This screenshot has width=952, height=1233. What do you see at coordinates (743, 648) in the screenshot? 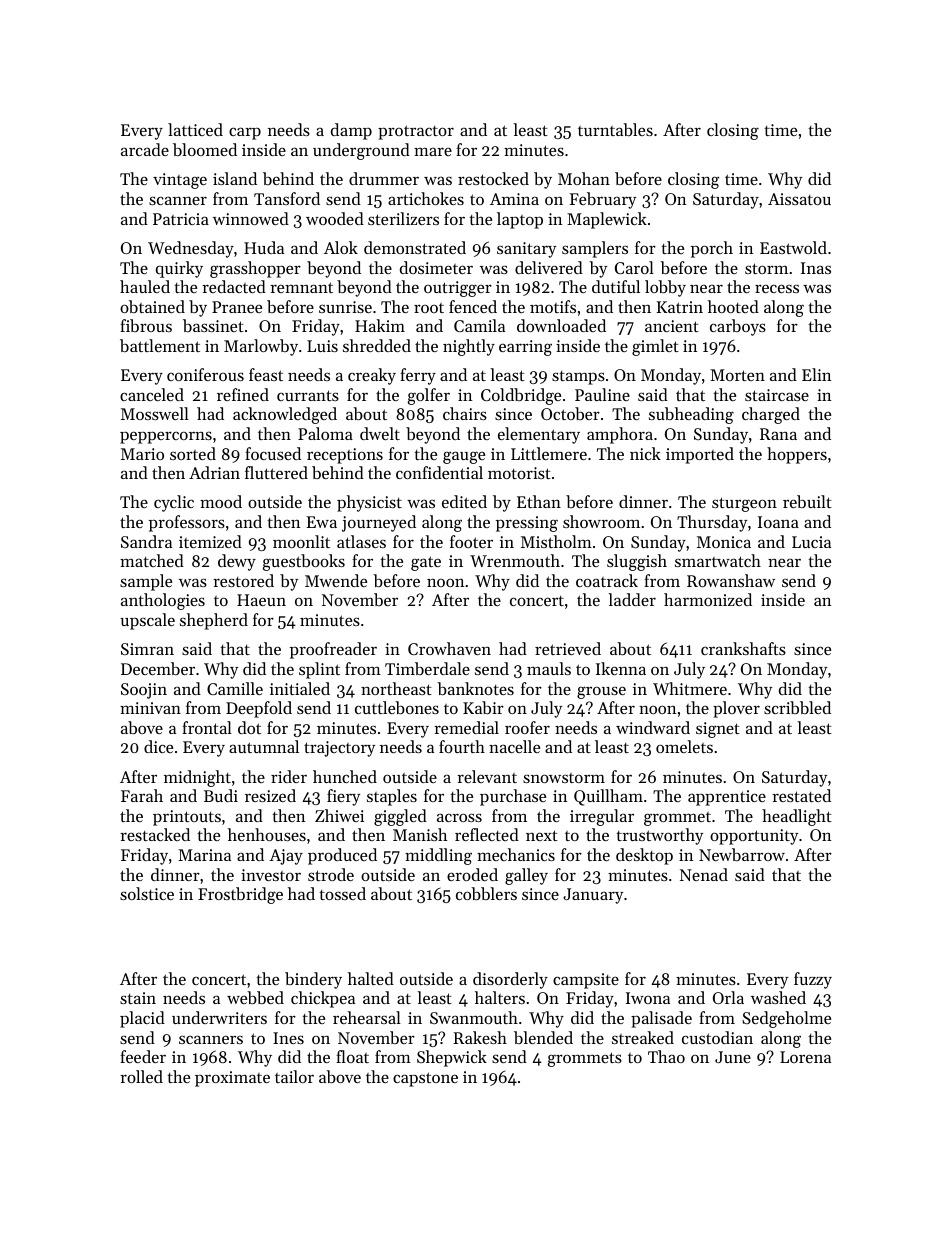
I see `crankshafts` at bounding box center [743, 648].
